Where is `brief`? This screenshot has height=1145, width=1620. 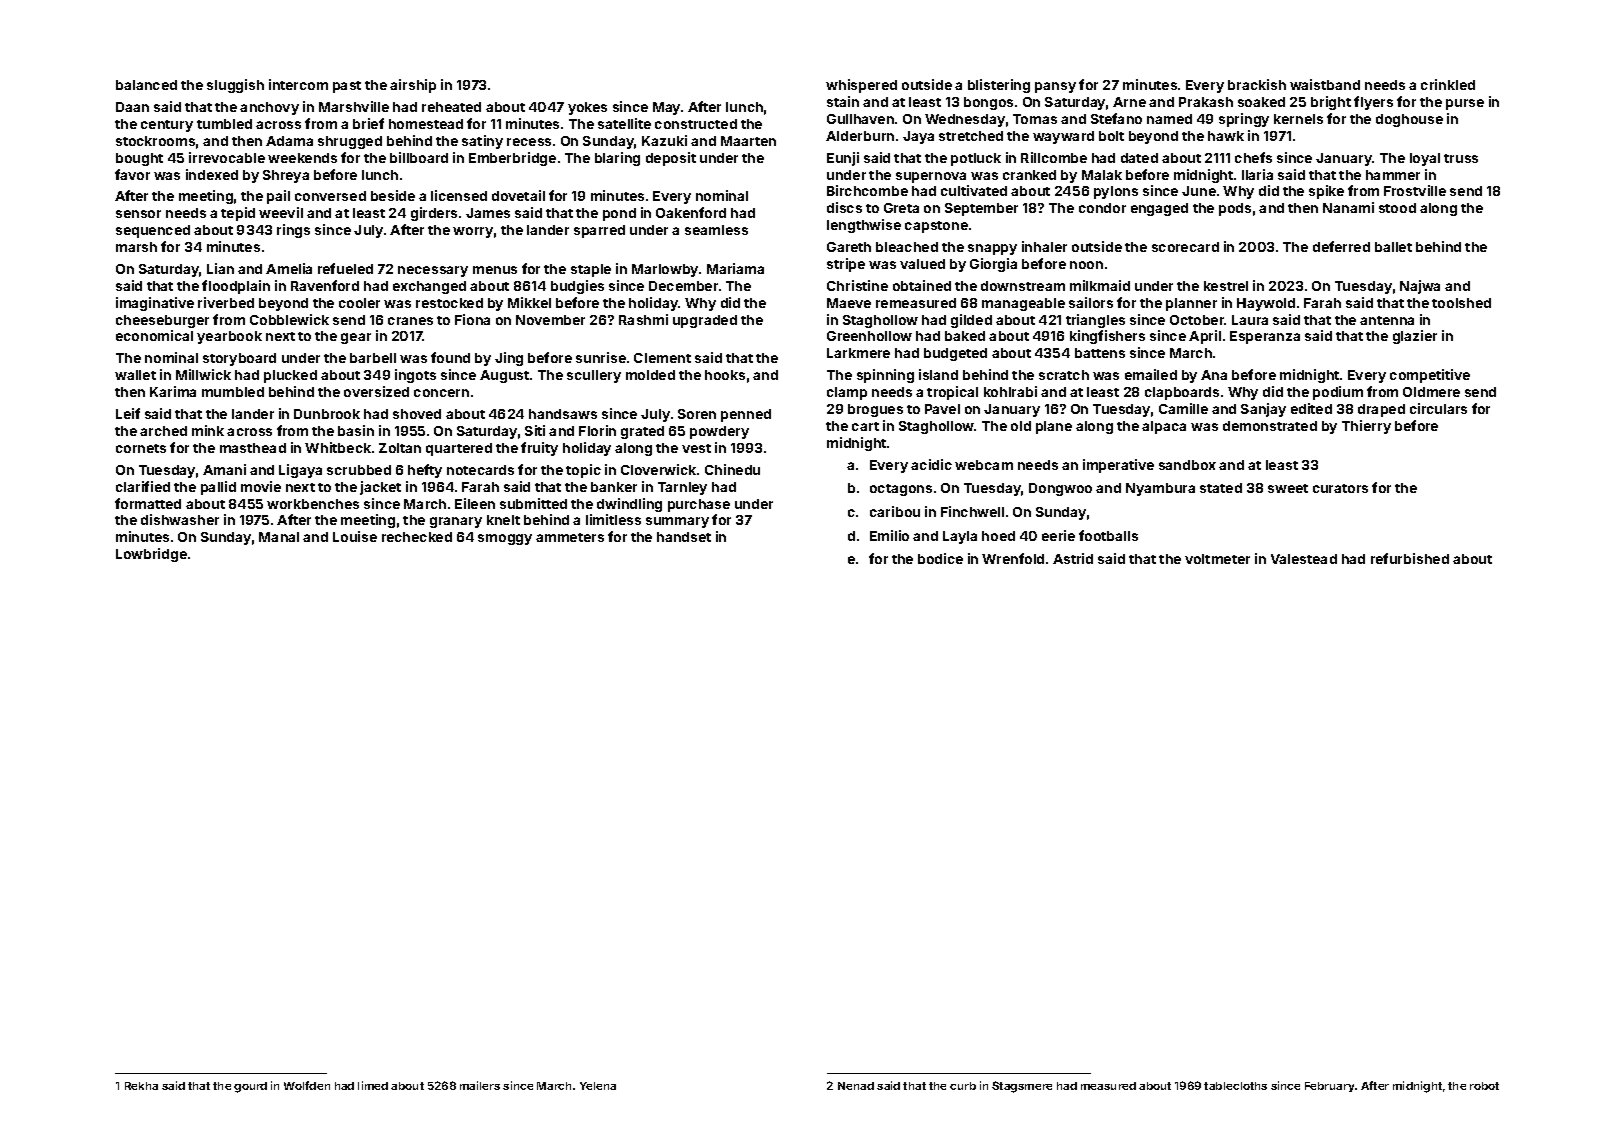
brief is located at coordinates (368, 123).
